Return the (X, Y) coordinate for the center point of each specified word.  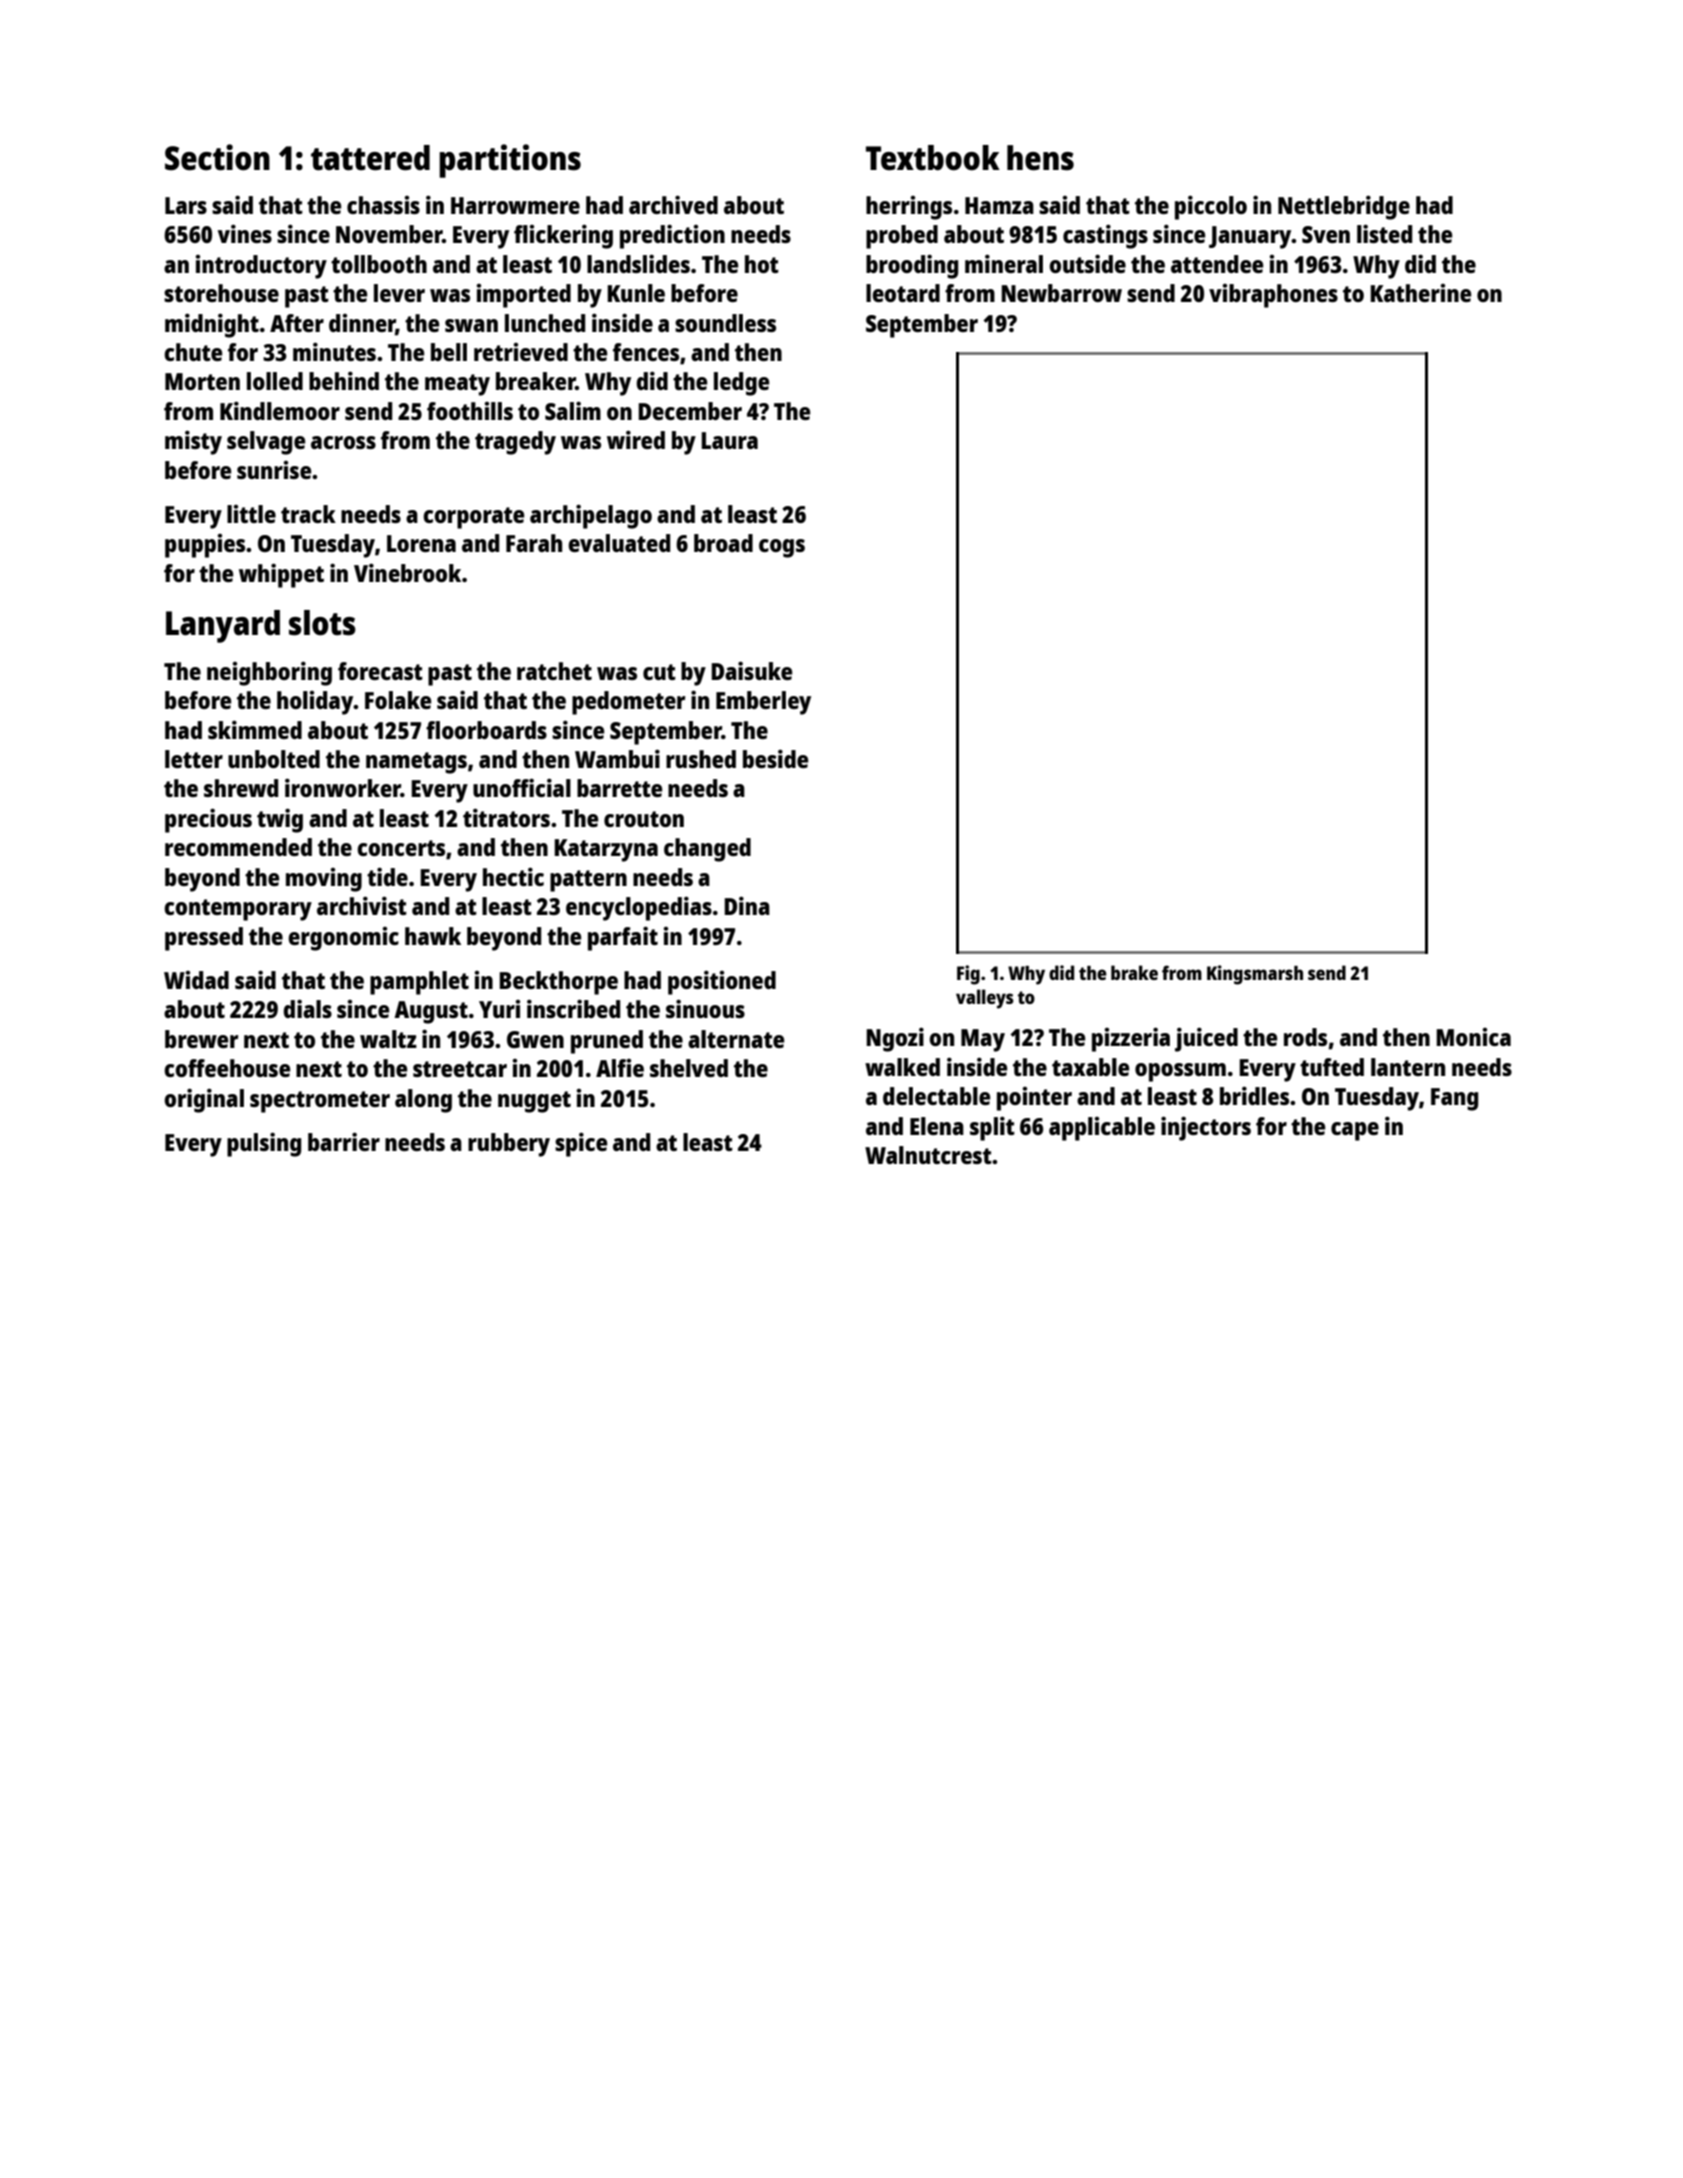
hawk (433, 936)
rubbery (509, 1145)
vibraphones (1273, 296)
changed (707, 850)
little (251, 514)
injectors (1206, 1128)
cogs (782, 548)
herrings (909, 208)
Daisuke (751, 670)
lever (399, 293)
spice (581, 1144)
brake (1134, 972)
